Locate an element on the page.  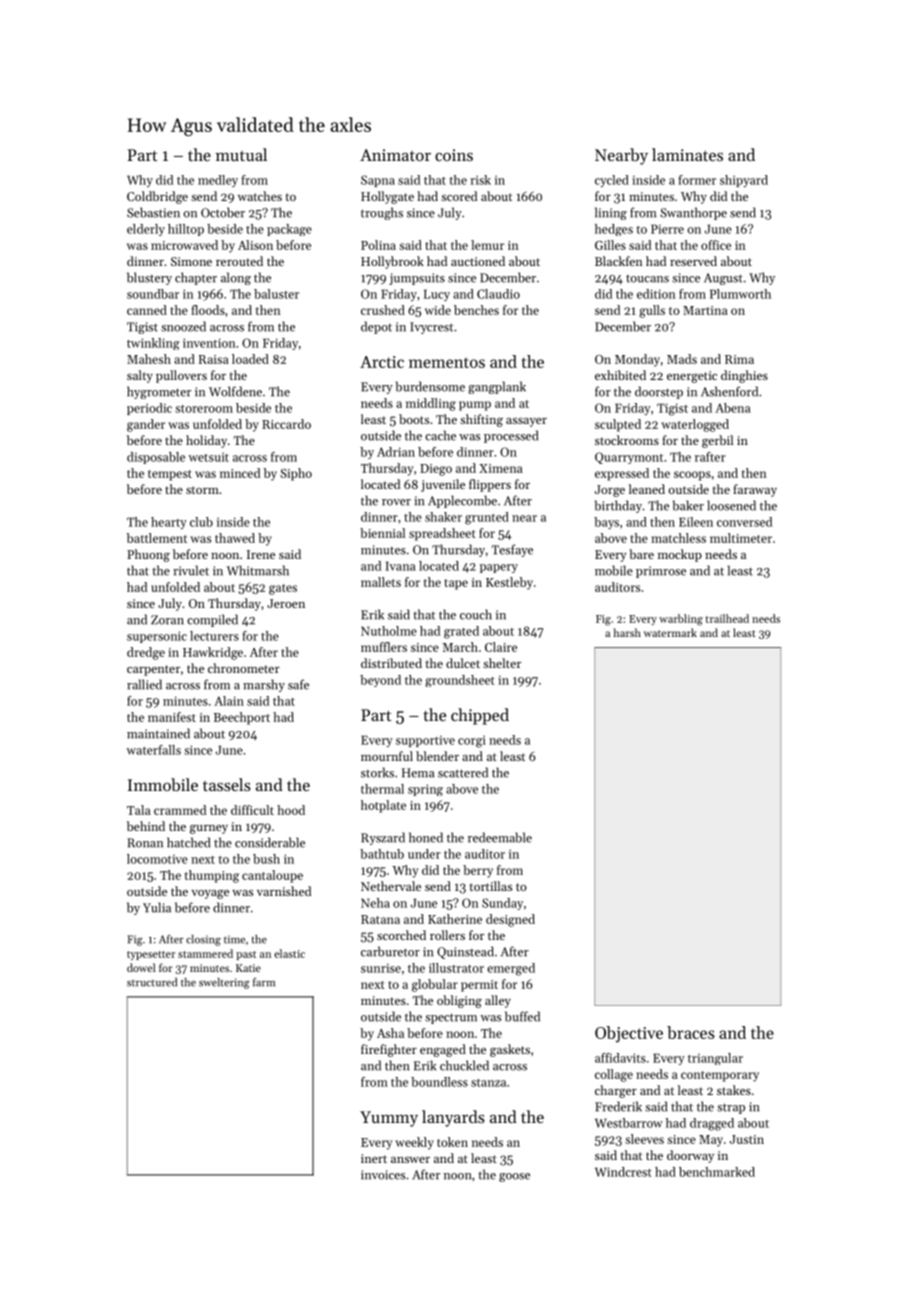
reserved is located at coordinates (693, 261).
